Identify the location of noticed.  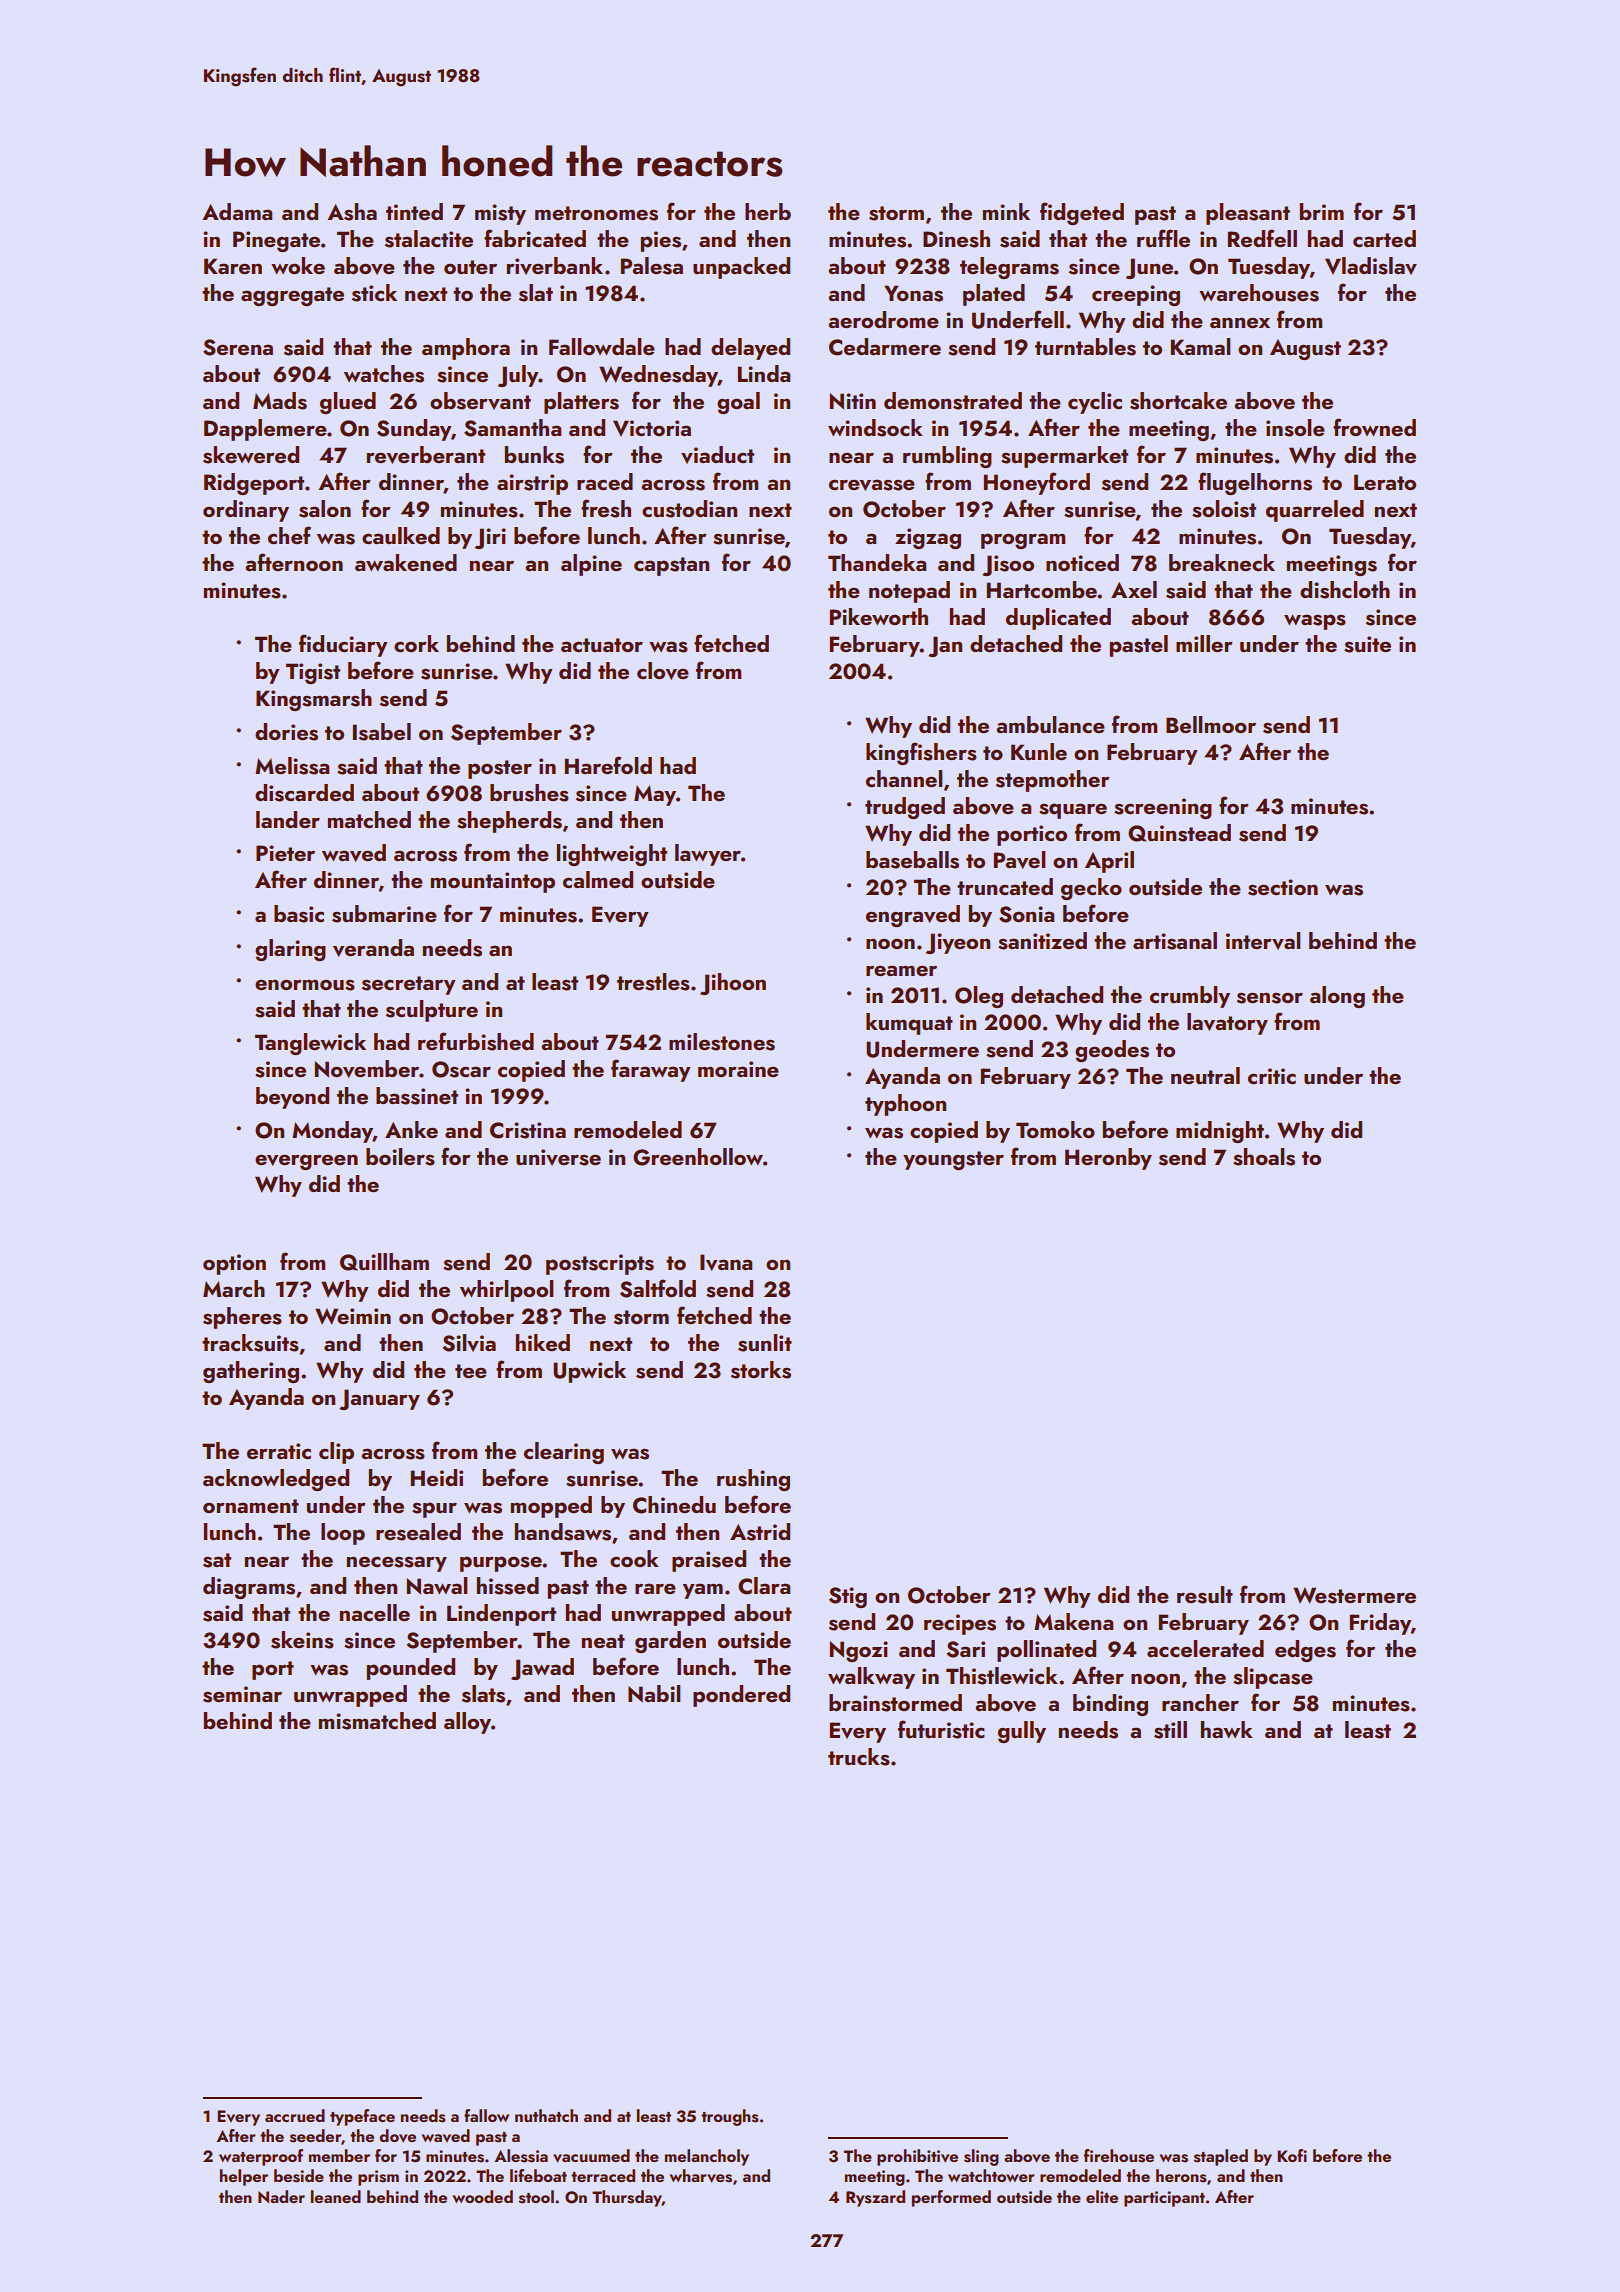
(1082, 562).
